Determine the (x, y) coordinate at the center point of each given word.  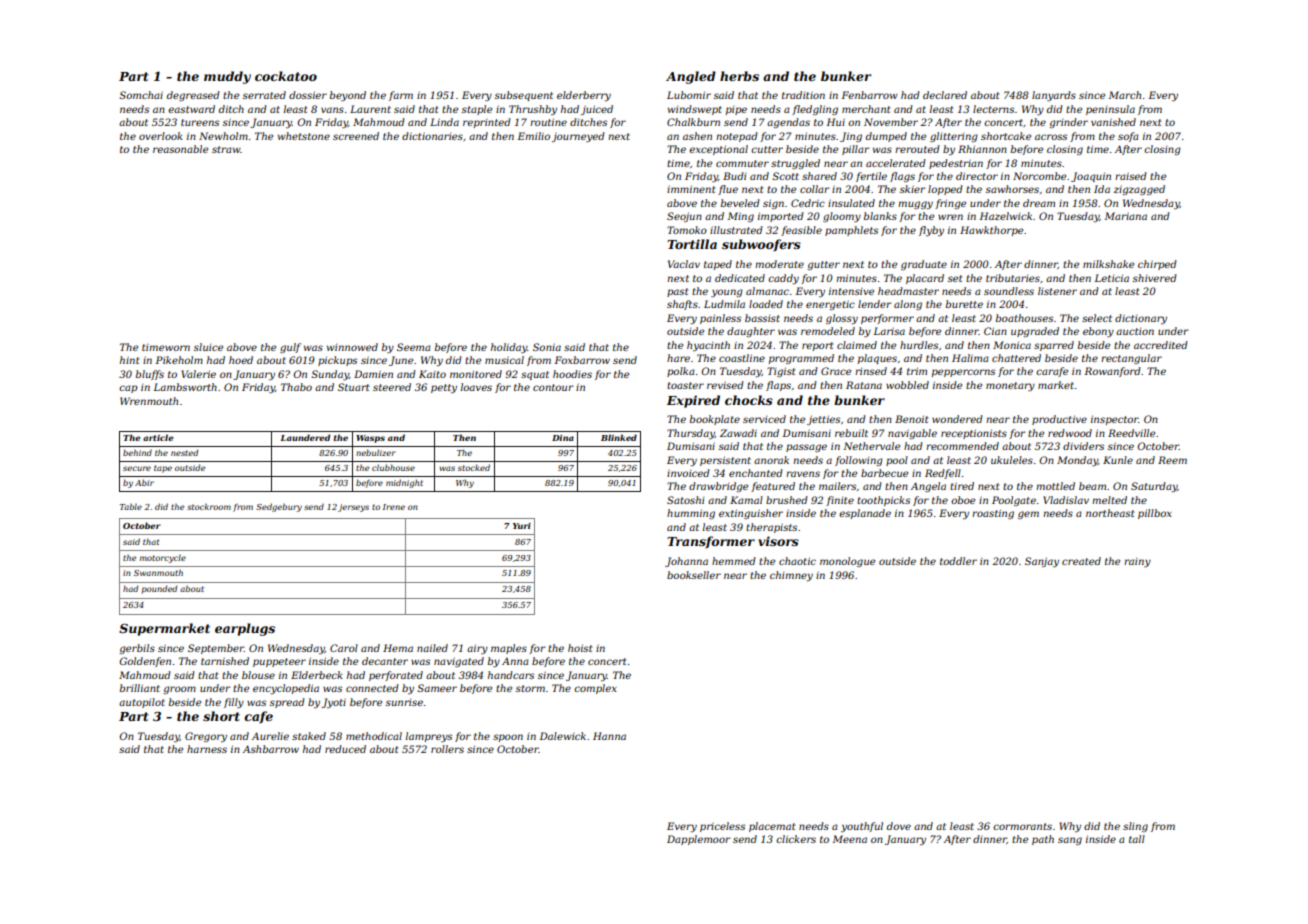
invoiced (688, 473)
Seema (414, 347)
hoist (580, 648)
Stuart (353, 387)
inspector (1115, 420)
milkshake (1108, 264)
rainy (1137, 562)
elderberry (584, 96)
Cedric (808, 203)
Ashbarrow (271, 749)
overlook (161, 136)
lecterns (993, 109)
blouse (258, 675)
